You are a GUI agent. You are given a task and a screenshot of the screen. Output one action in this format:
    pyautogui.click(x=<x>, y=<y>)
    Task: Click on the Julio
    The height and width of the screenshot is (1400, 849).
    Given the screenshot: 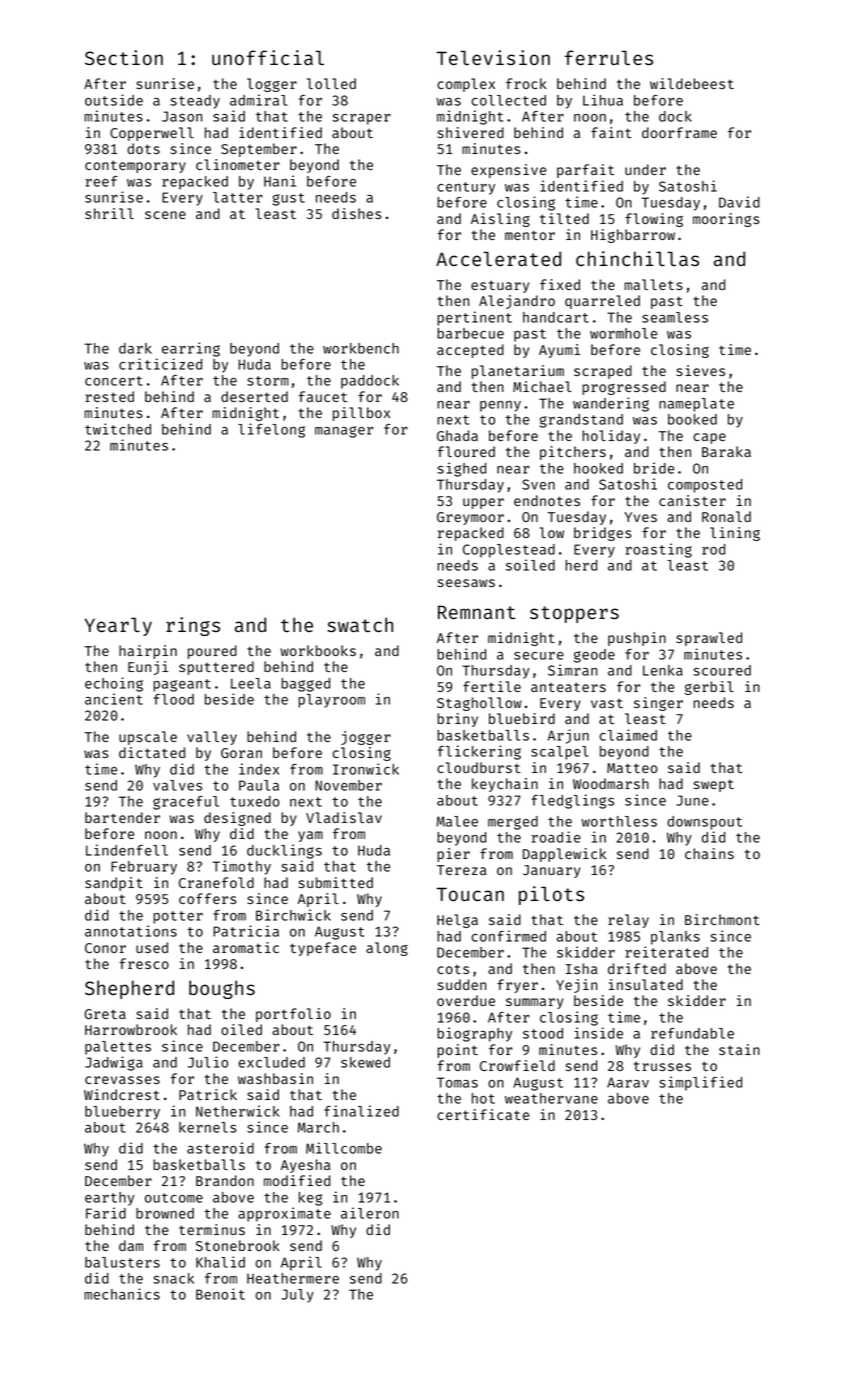 What is the action you would take?
    pyautogui.click(x=208, y=1062)
